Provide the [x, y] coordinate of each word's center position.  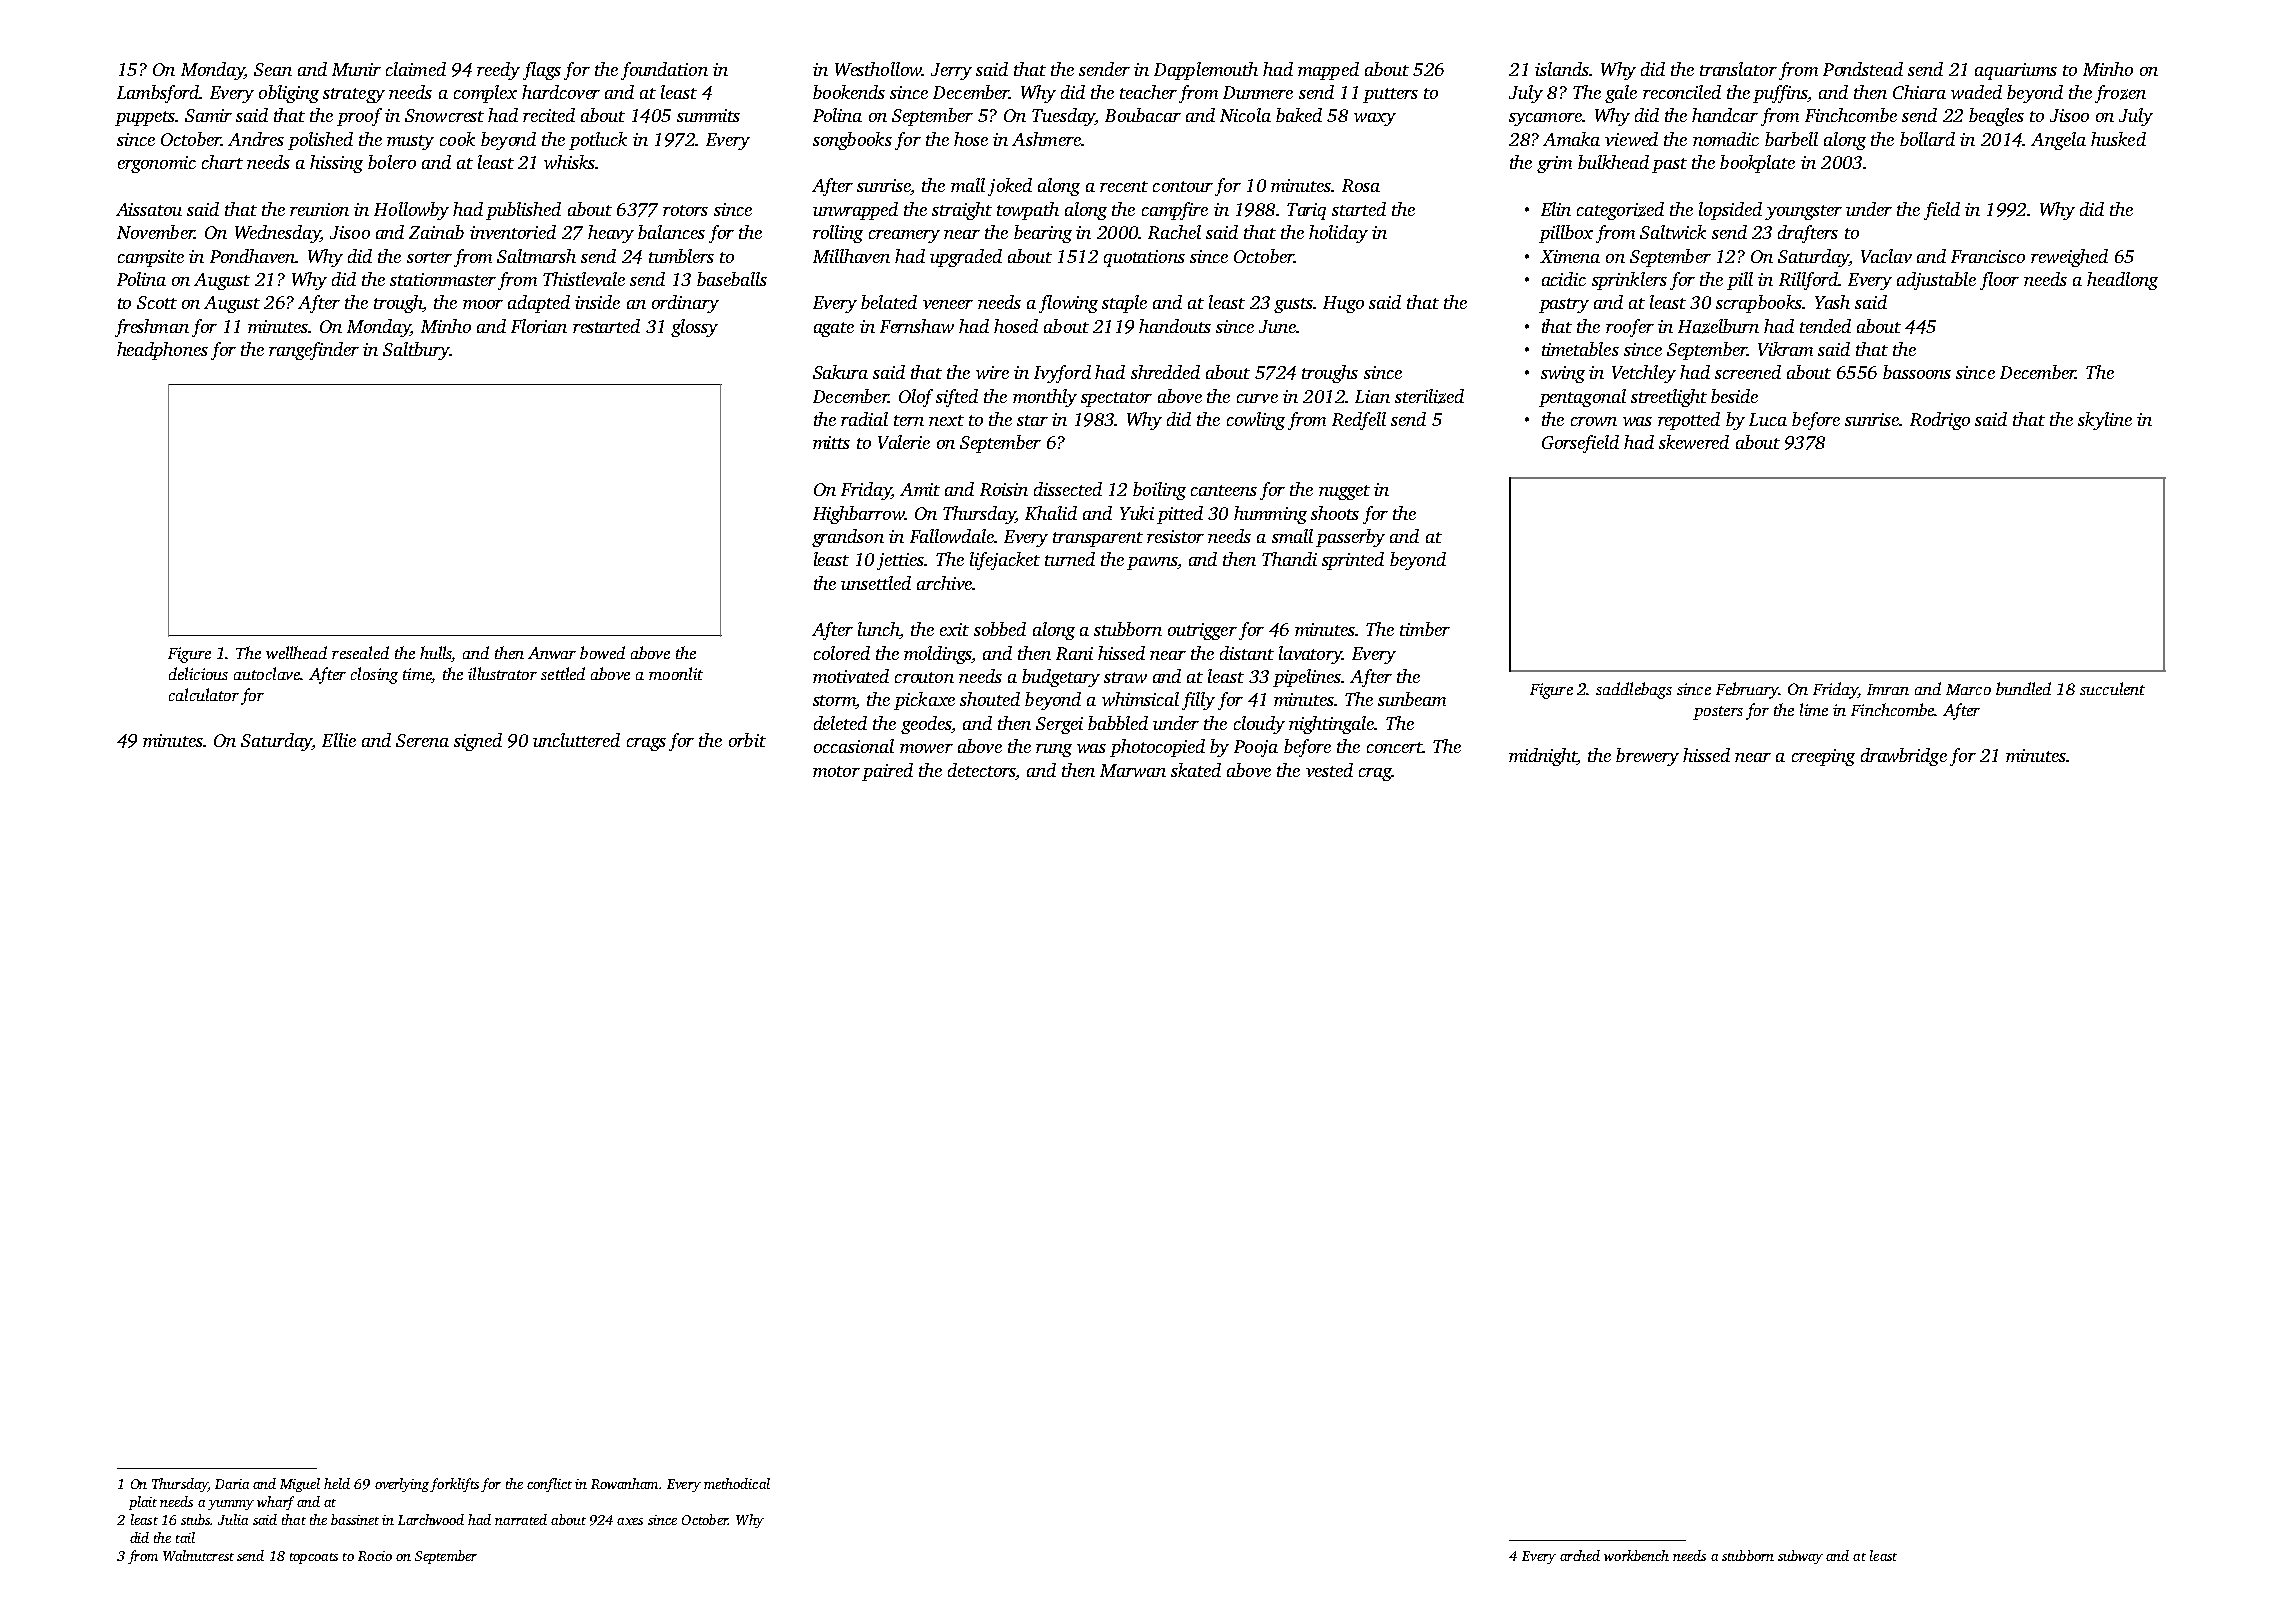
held [337, 1483]
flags [542, 71]
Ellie [339, 740]
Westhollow [878, 69]
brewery [1647, 757]
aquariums [2016, 71]
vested [1329, 770]
